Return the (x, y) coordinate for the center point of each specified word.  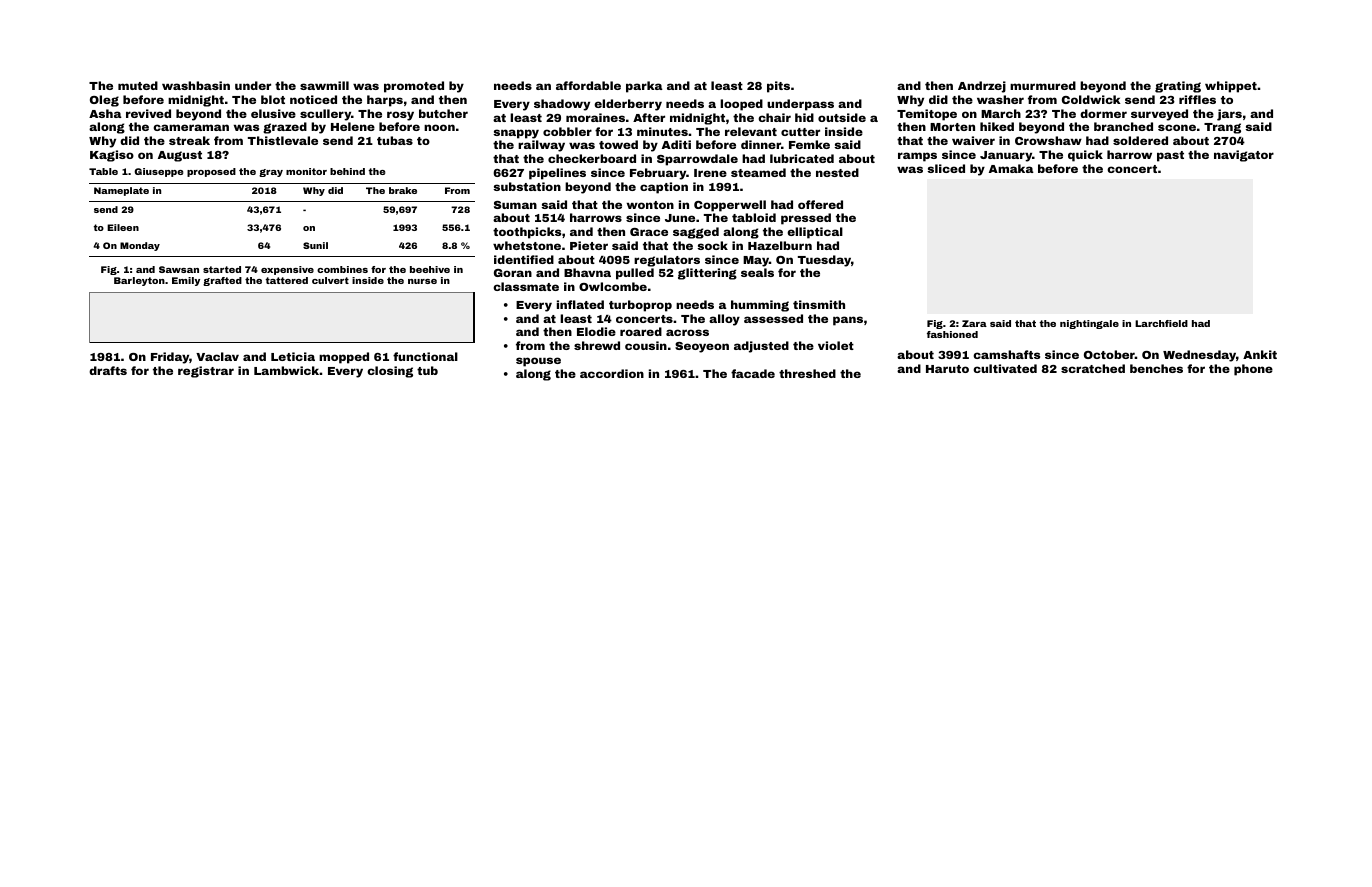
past (1170, 156)
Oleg (104, 101)
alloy (724, 320)
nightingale (1089, 324)
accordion (612, 373)
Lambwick (287, 370)
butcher (443, 113)
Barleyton (139, 281)
